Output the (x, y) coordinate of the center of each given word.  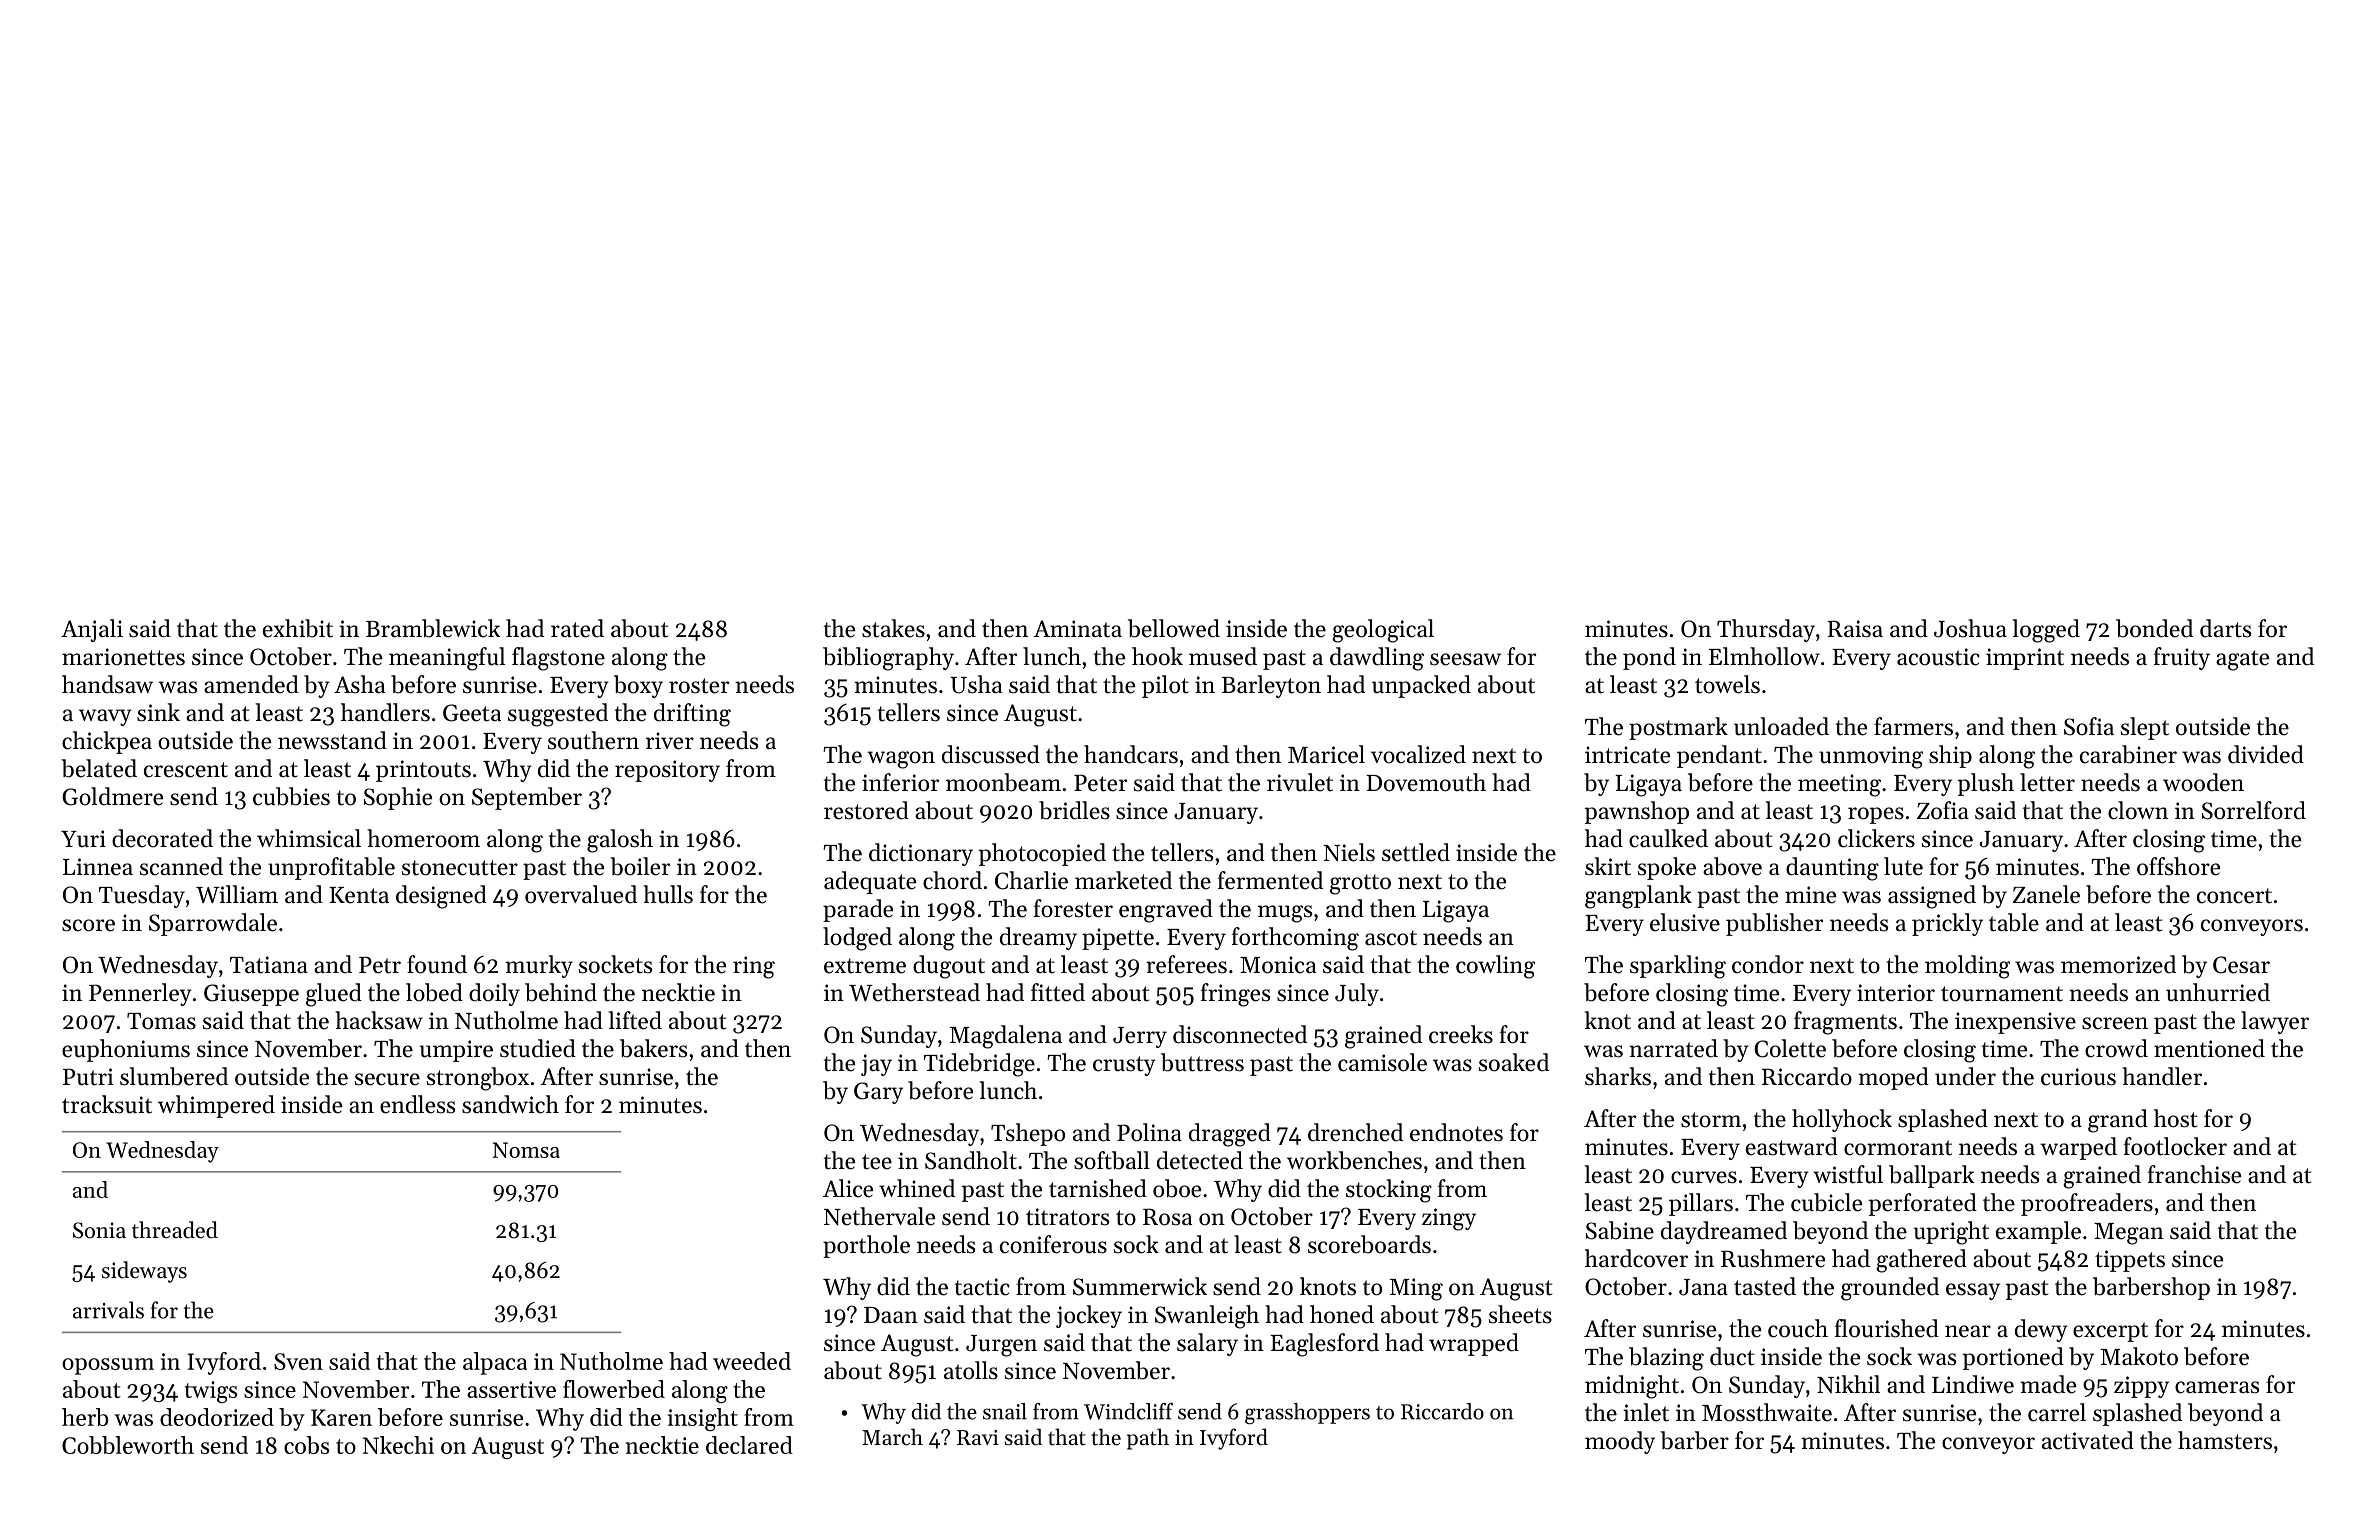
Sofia (2089, 726)
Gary (878, 1093)
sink (158, 712)
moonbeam (1003, 782)
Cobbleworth (128, 1445)
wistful (1848, 1174)
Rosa (1167, 1217)
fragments (1845, 1023)
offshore (2178, 866)
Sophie (398, 798)
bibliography (888, 659)
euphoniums (126, 1050)
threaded (175, 1230)
